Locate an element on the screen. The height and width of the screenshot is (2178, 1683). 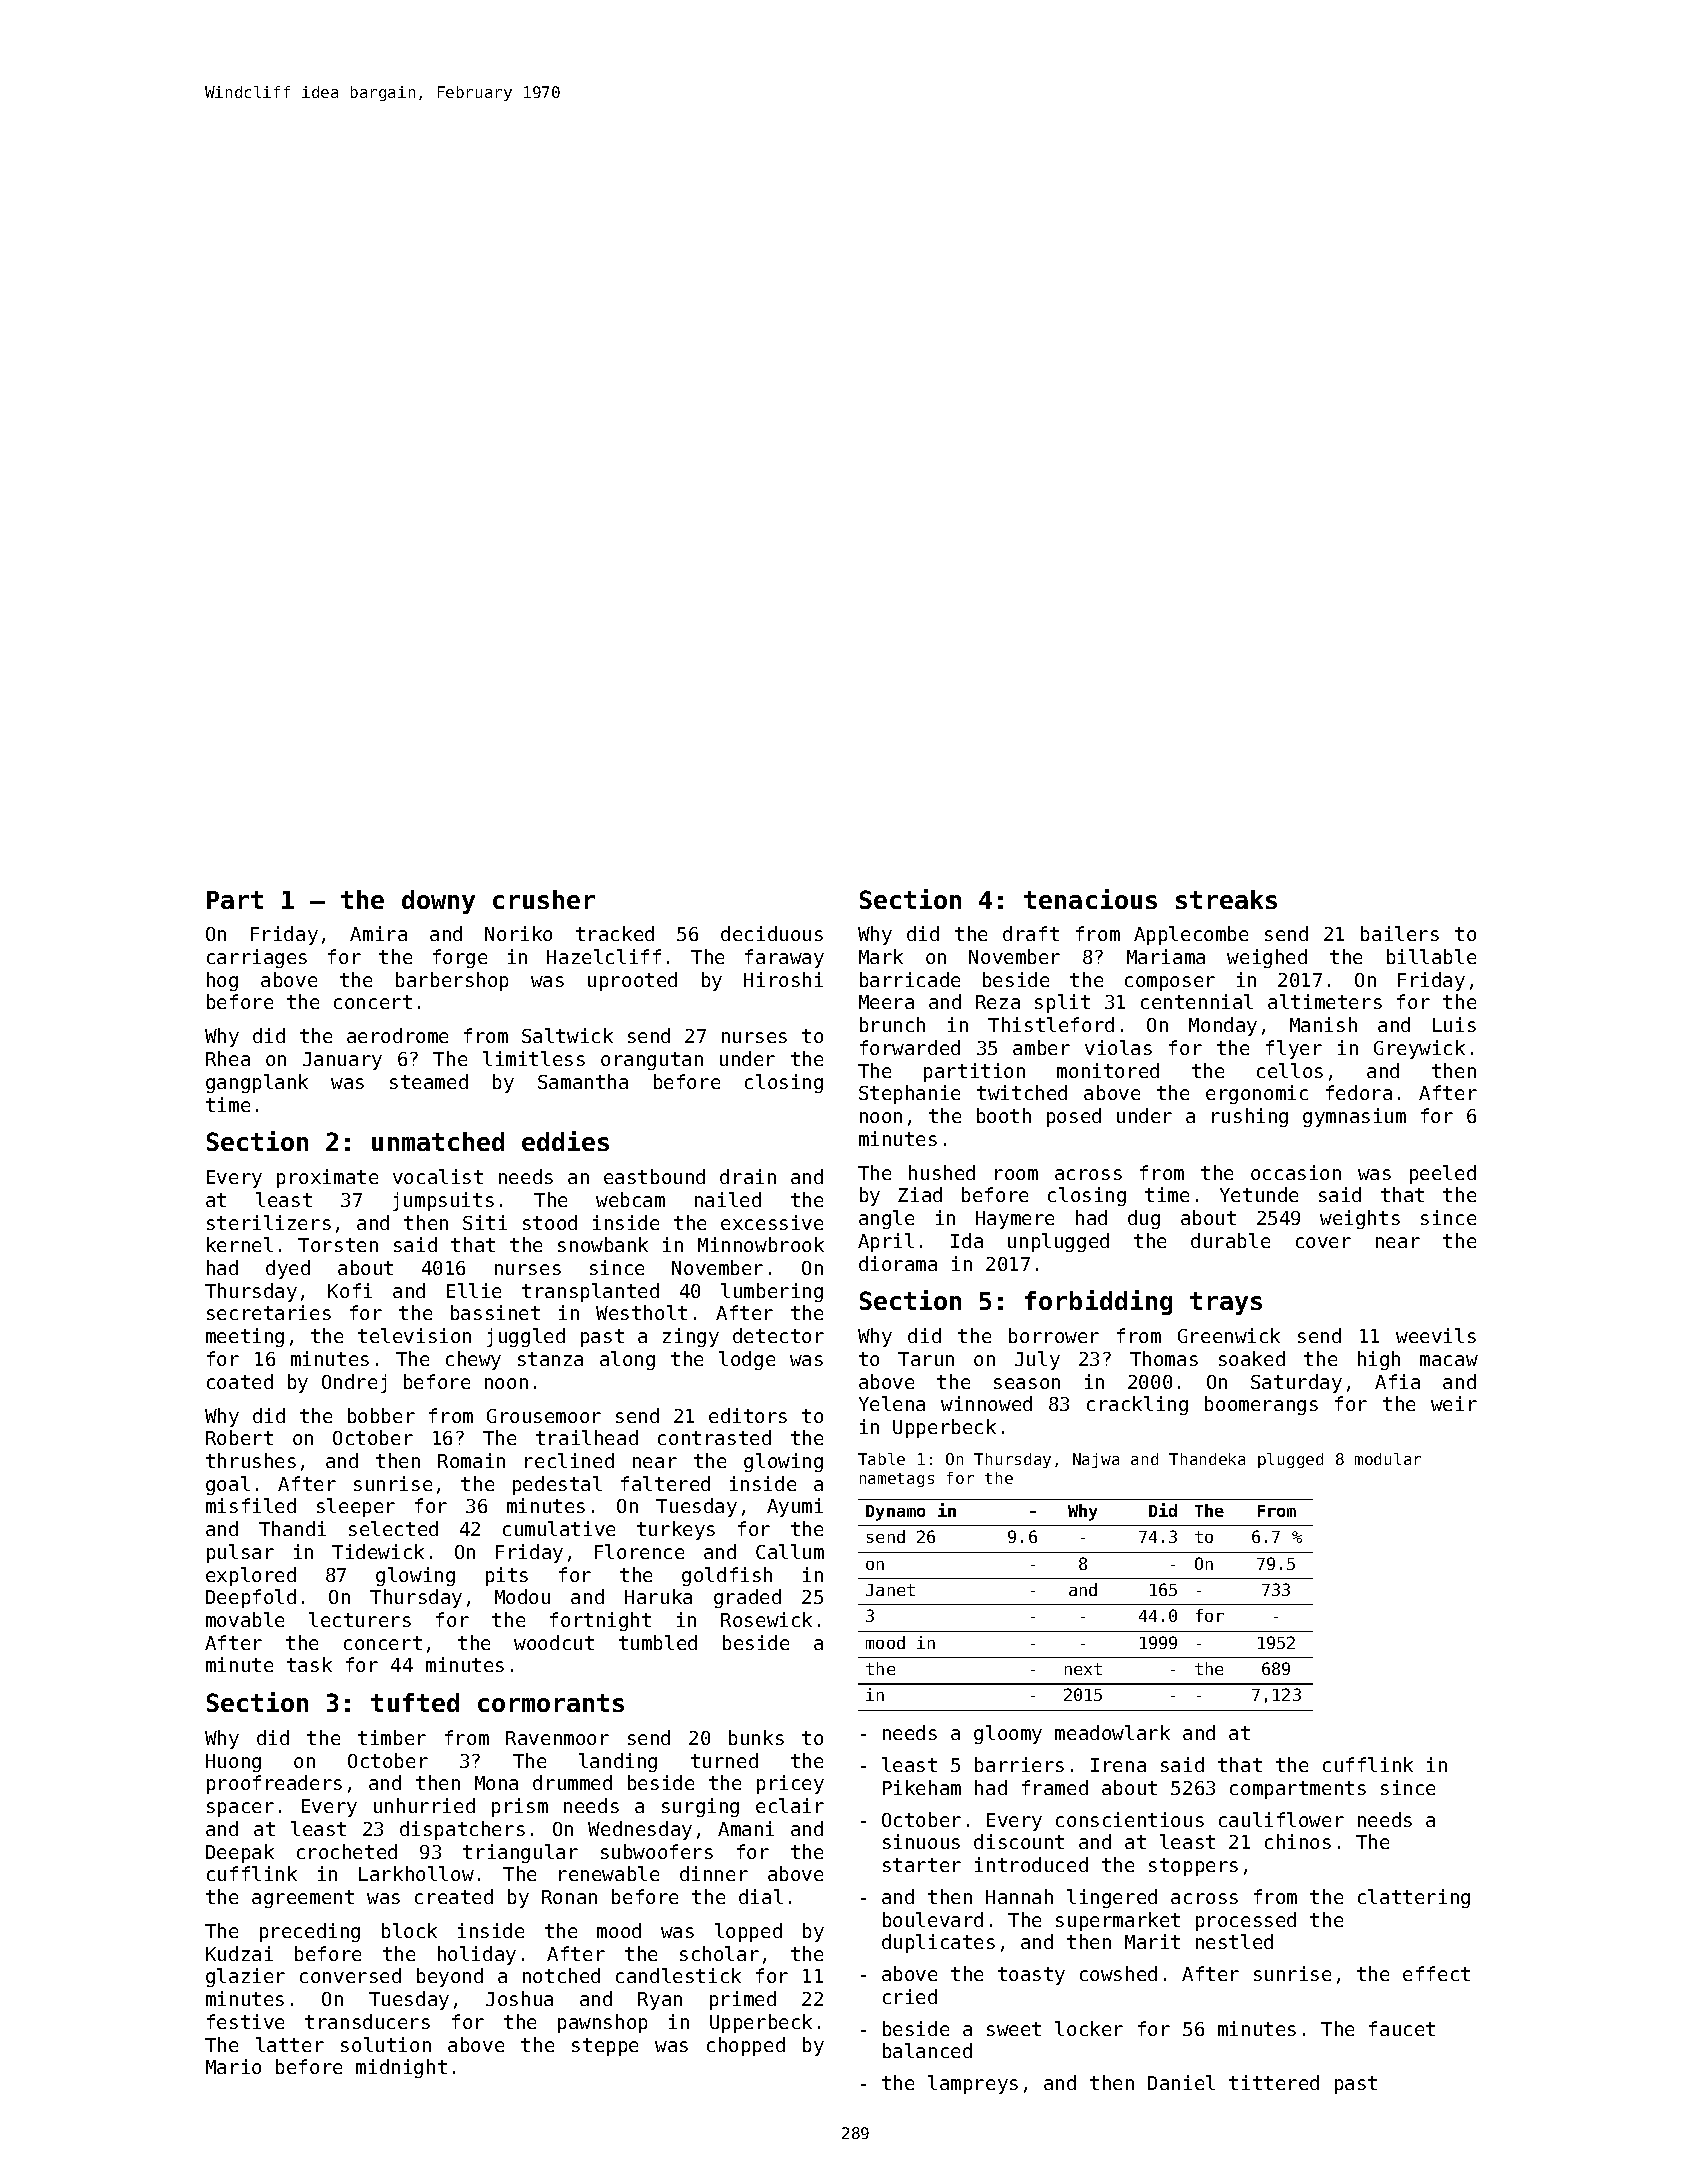
Hiroshi is located at coordinates (783, 979).
